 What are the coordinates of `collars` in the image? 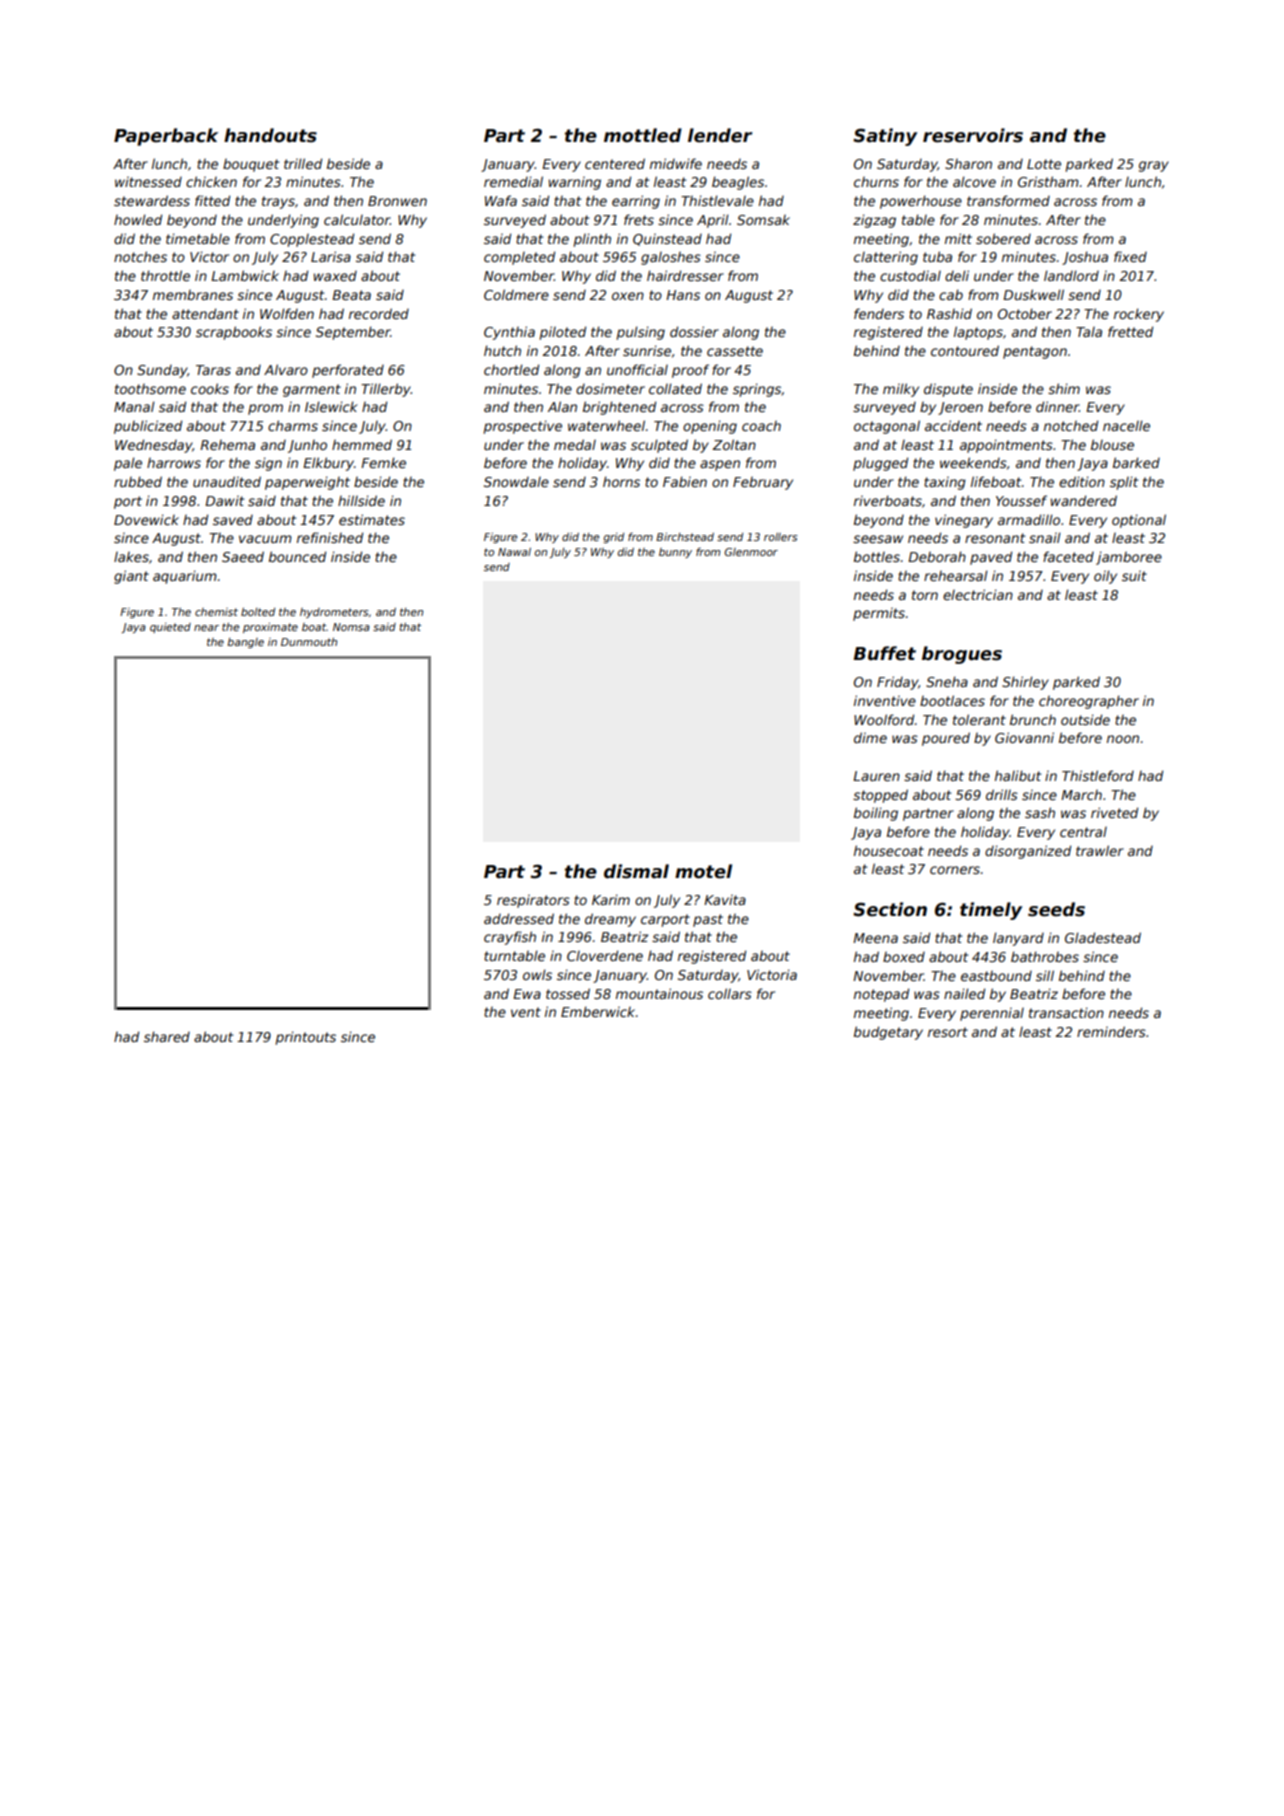 It's located at (730, 993).
